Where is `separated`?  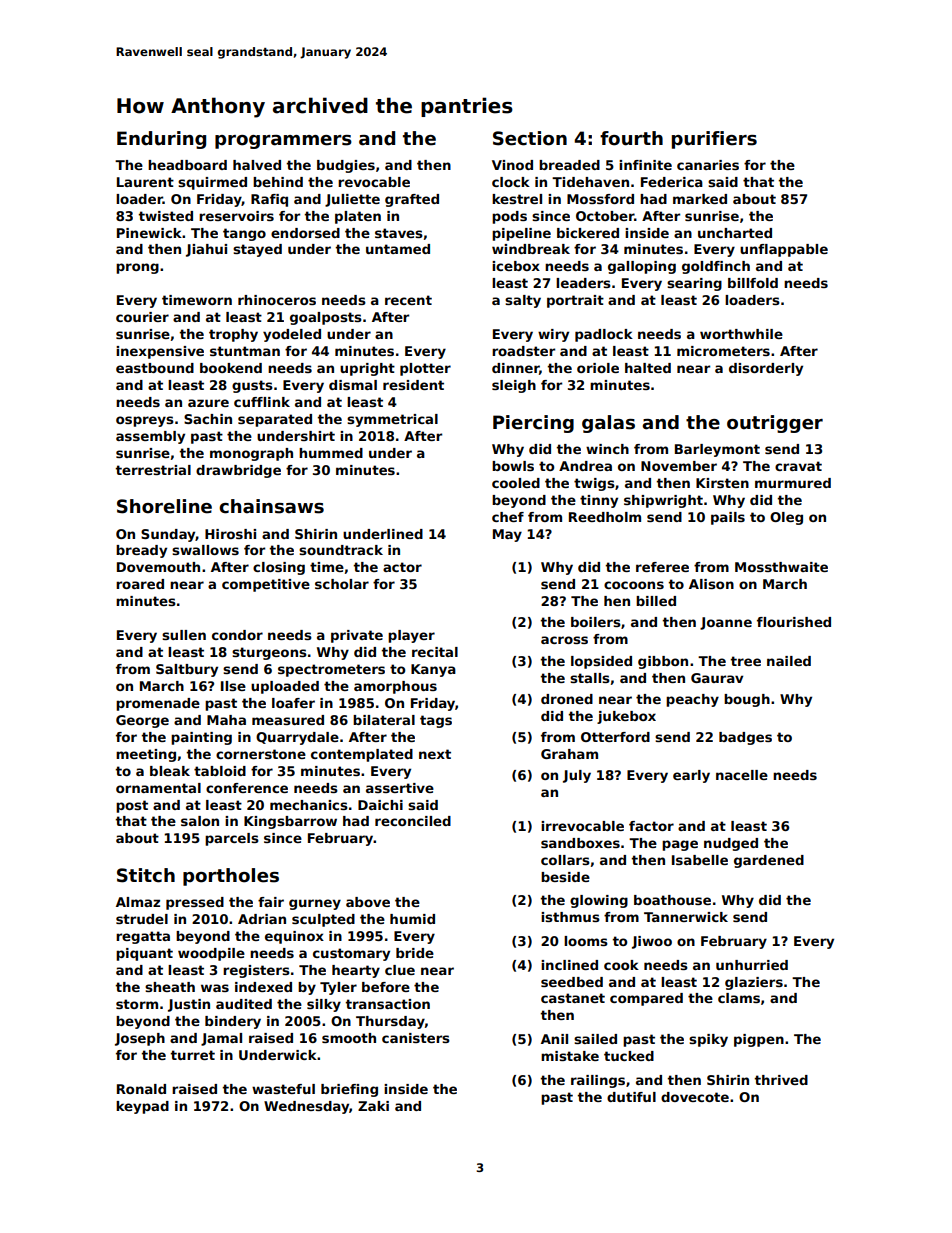 separated is located at coordinates (275, 420).
